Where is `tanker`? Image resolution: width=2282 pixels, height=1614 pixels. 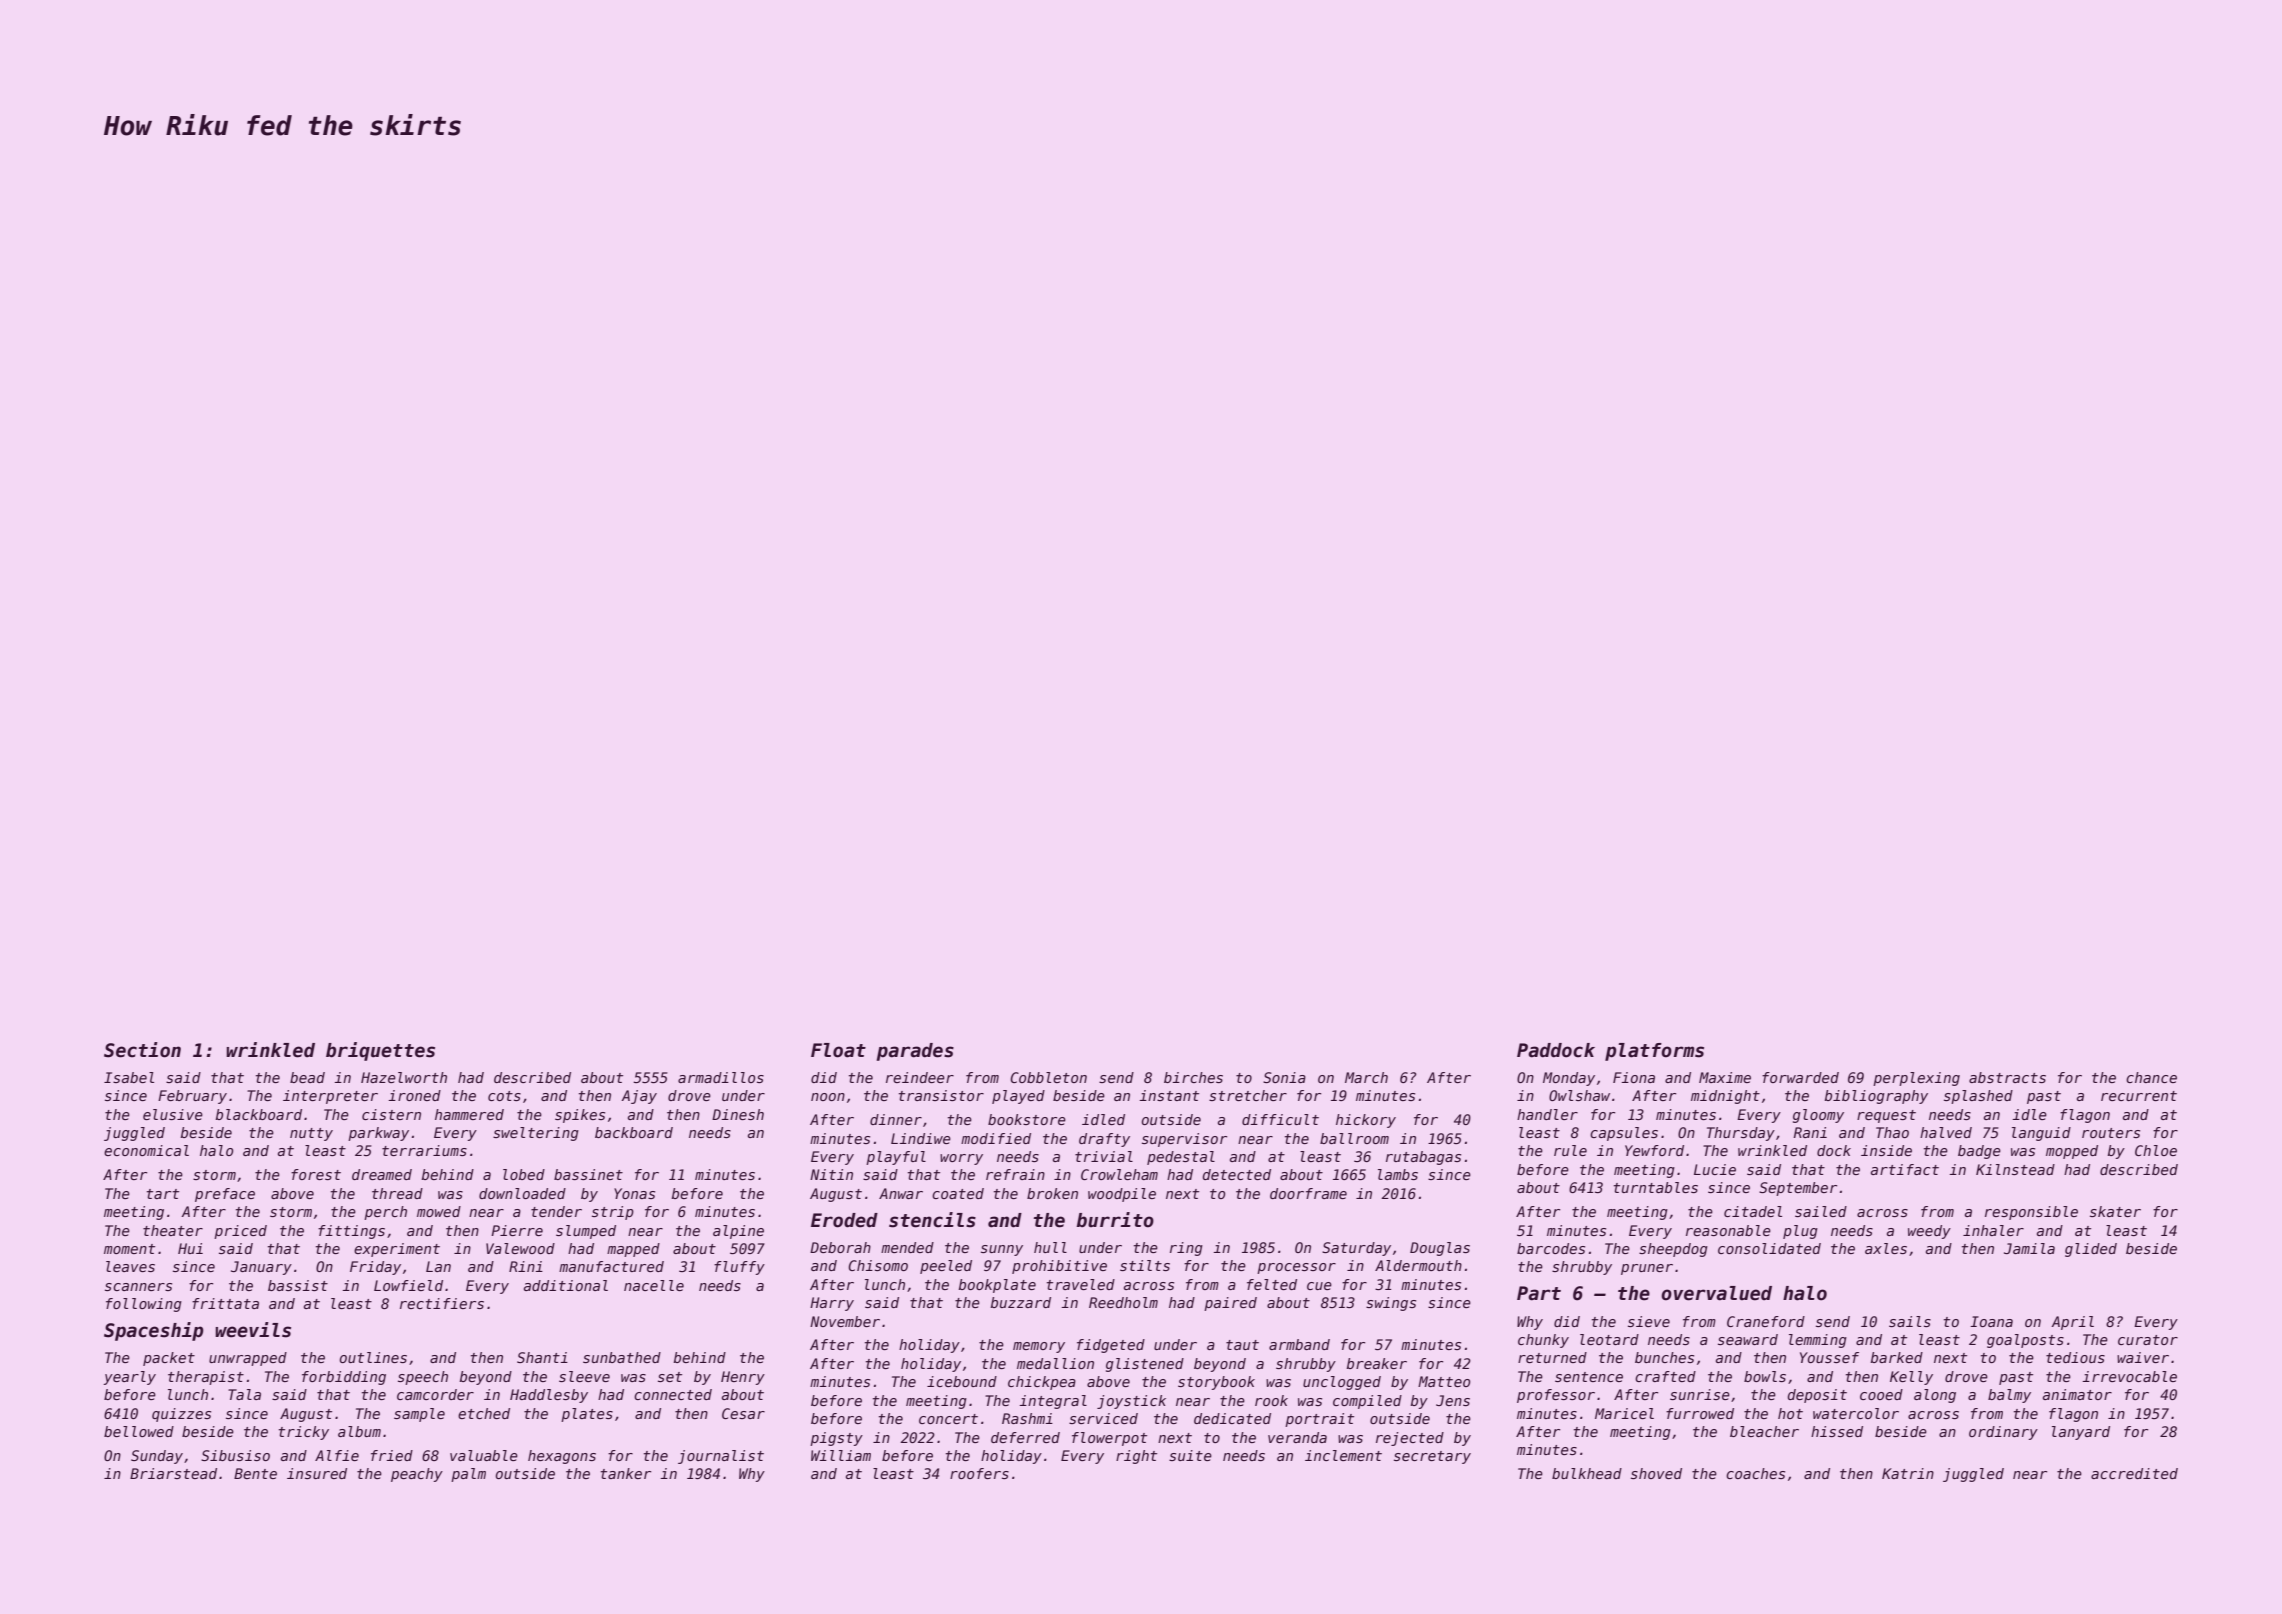 tanker is located at coordinates (626, 1473).
